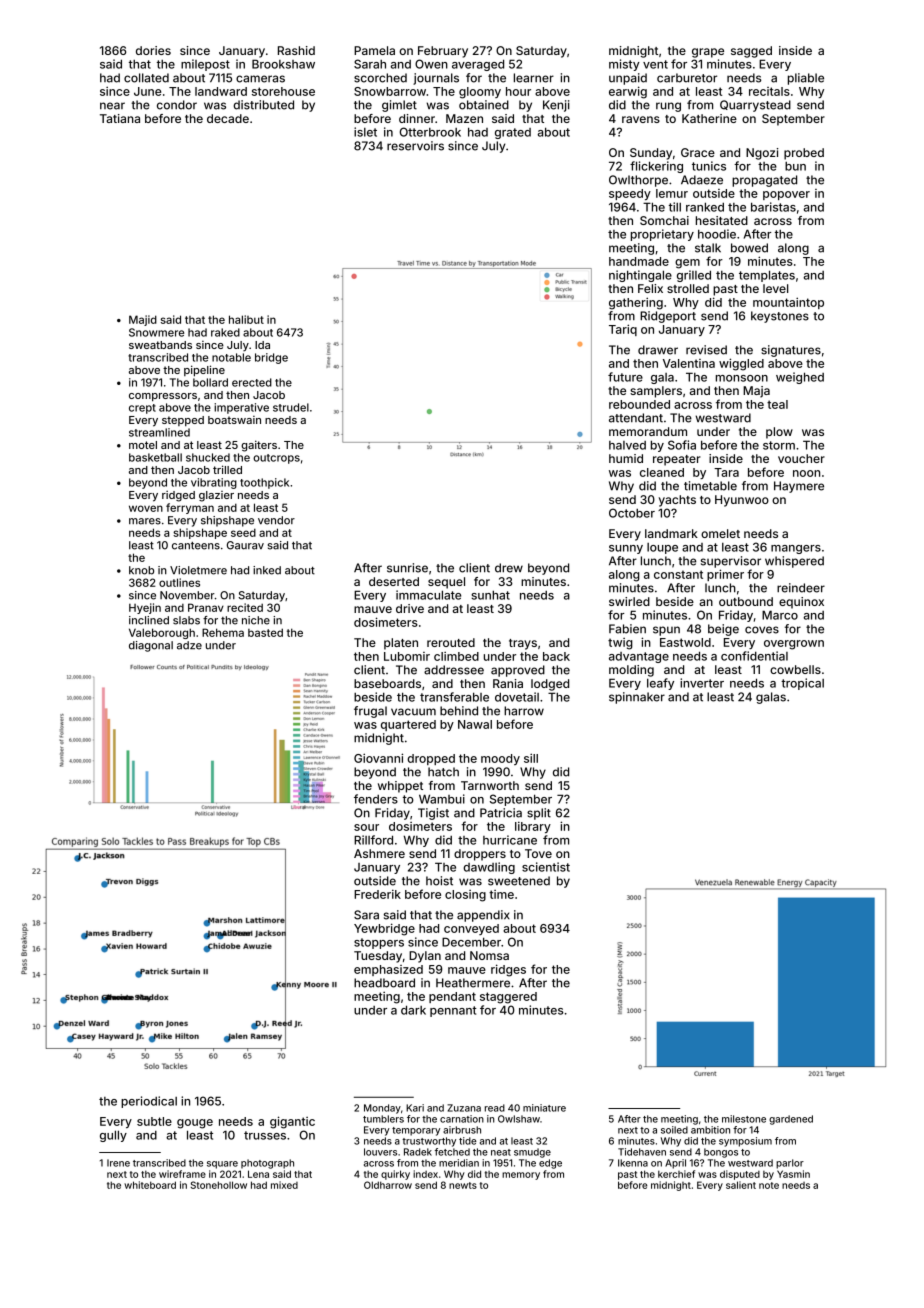 The width and height of the screenshot is (924, 1308). I want to click on misty, so click(624, 65).
